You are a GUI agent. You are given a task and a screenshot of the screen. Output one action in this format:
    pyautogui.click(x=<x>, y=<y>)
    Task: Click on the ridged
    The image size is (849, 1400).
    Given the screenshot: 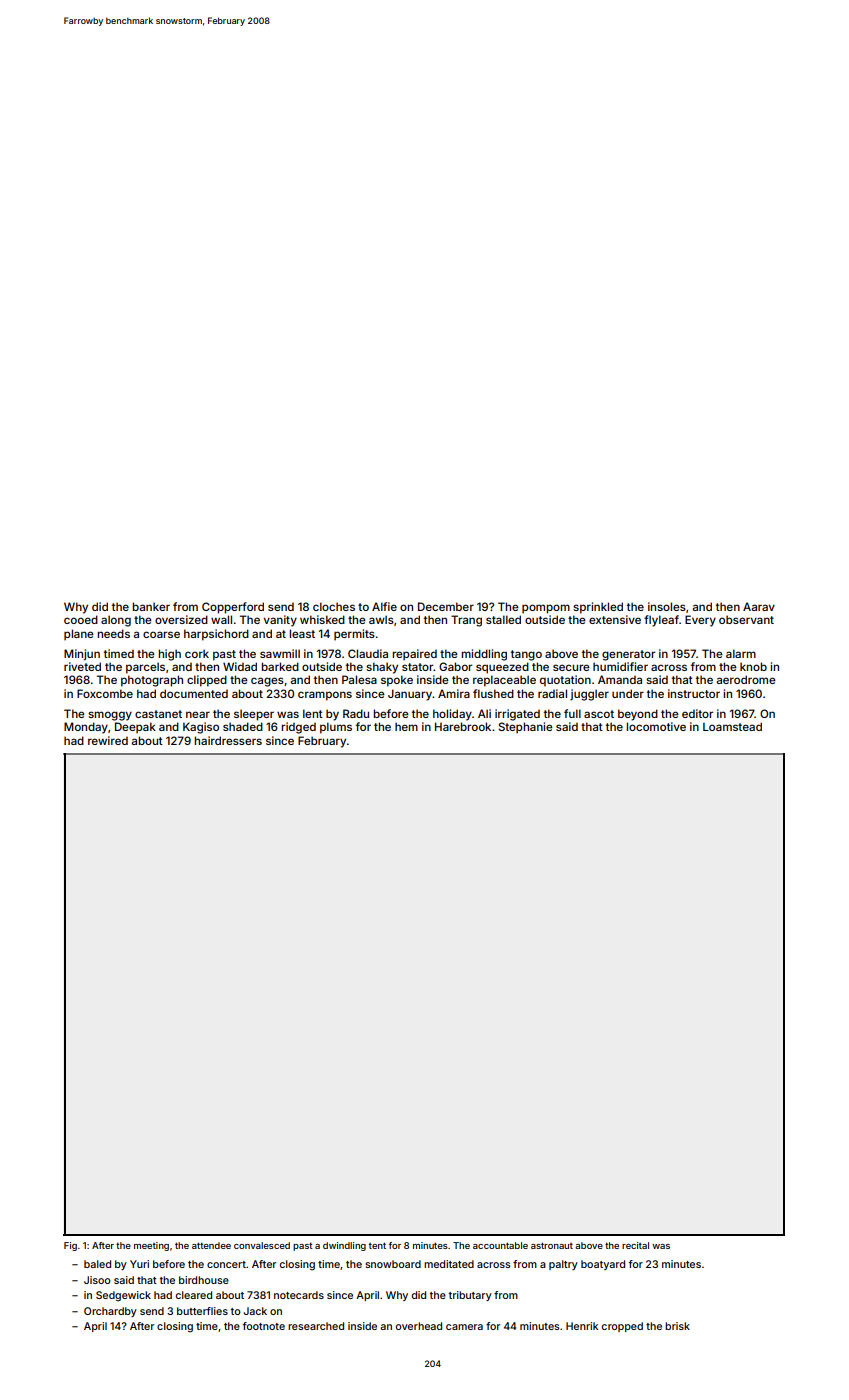 What is the action you would take?
    pyautogui.click(x=298, y=728)
